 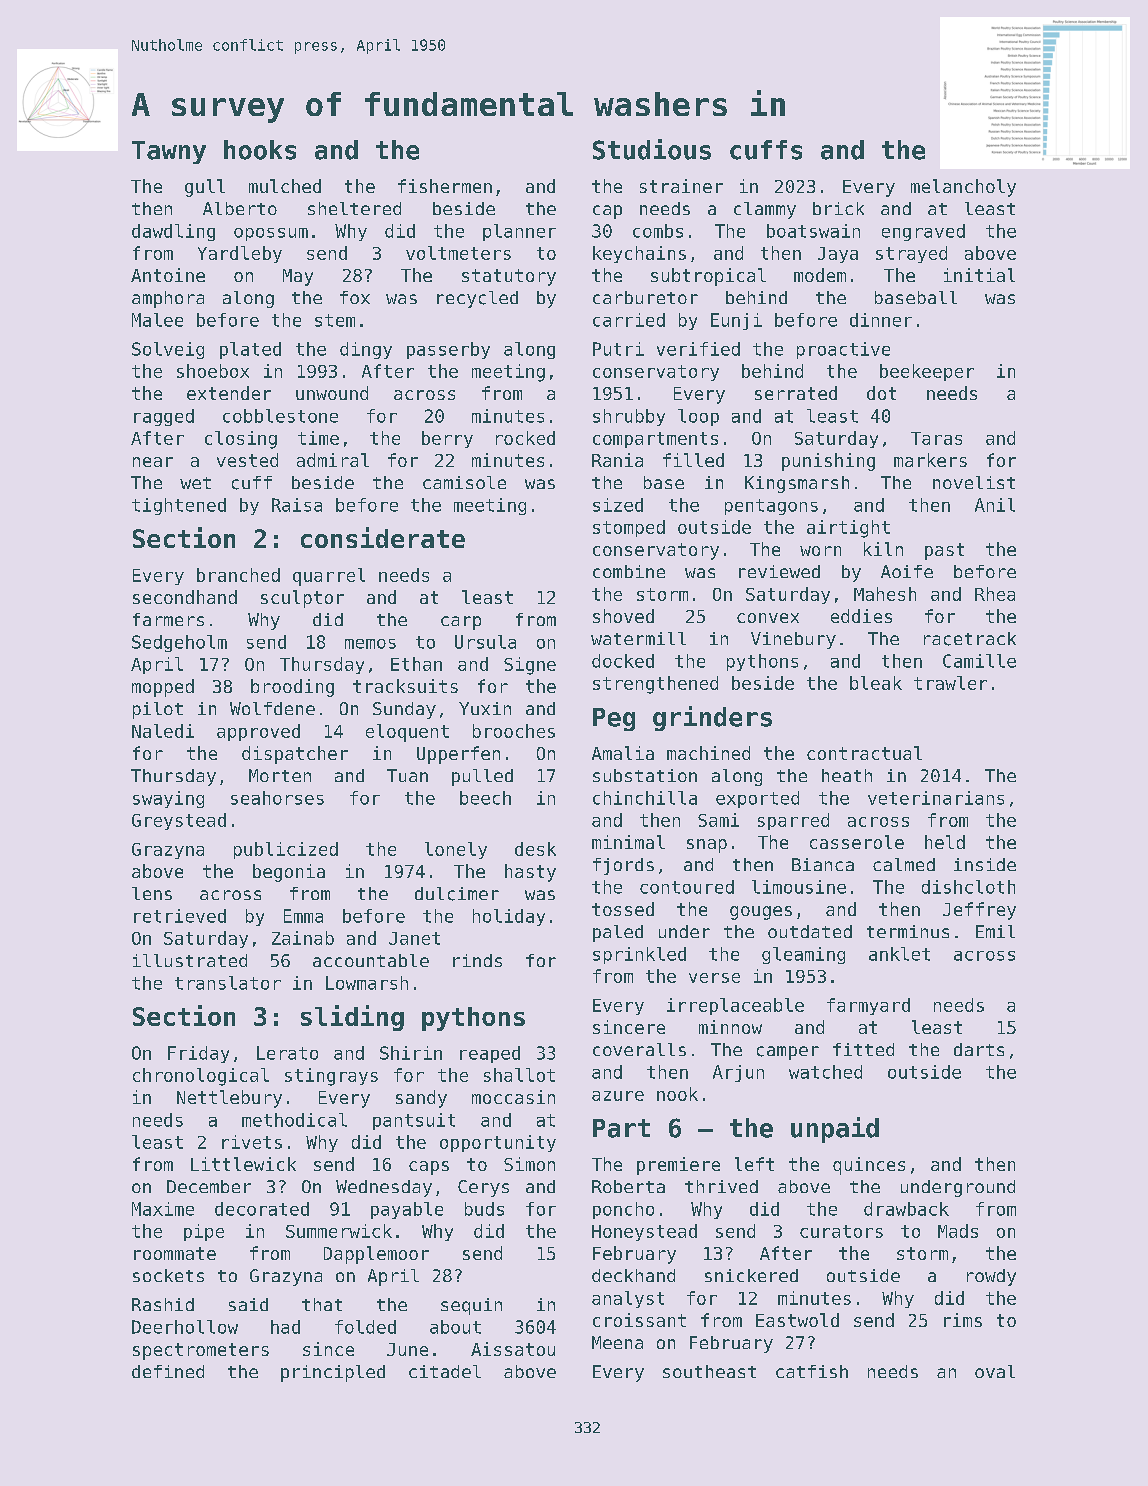 I want to click on hooks, so click(x=260, y=150).
